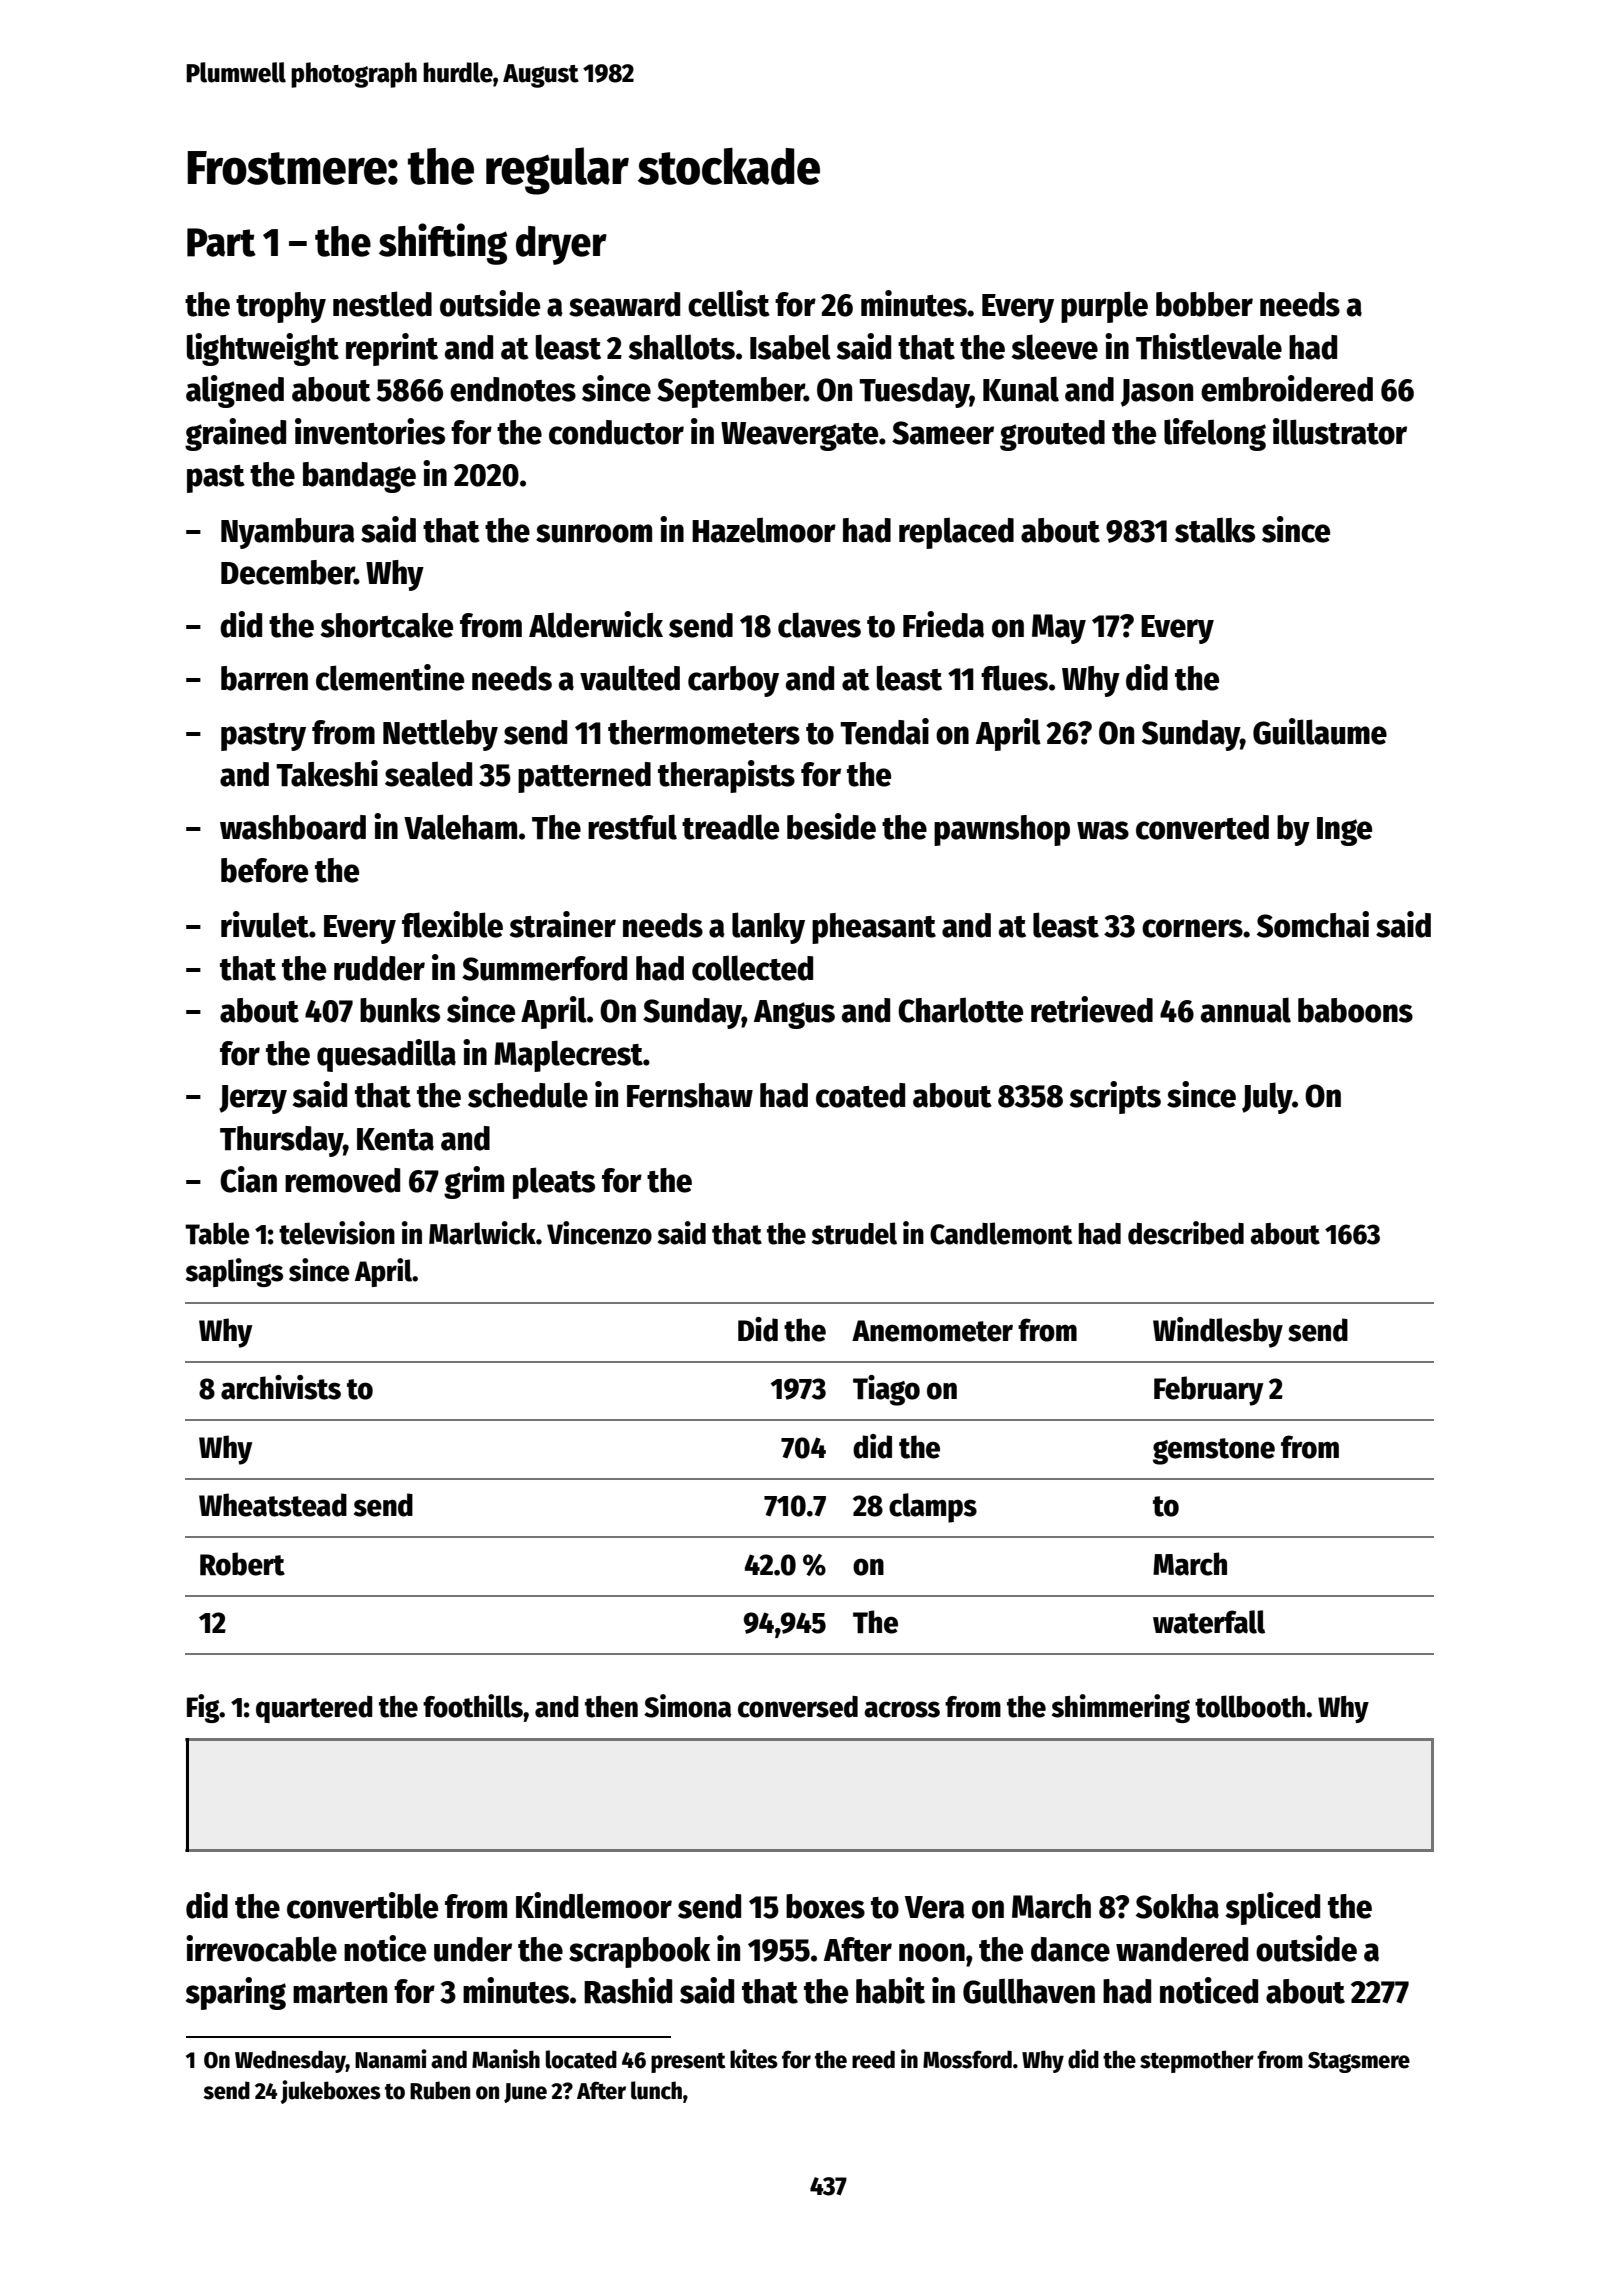 Image resolution: width=1620 pixels, height=2292 pixels. What do you see at coordinates (932, 1331) in the image?
I see `Anemometer` at bounding box center [932, 1331].
